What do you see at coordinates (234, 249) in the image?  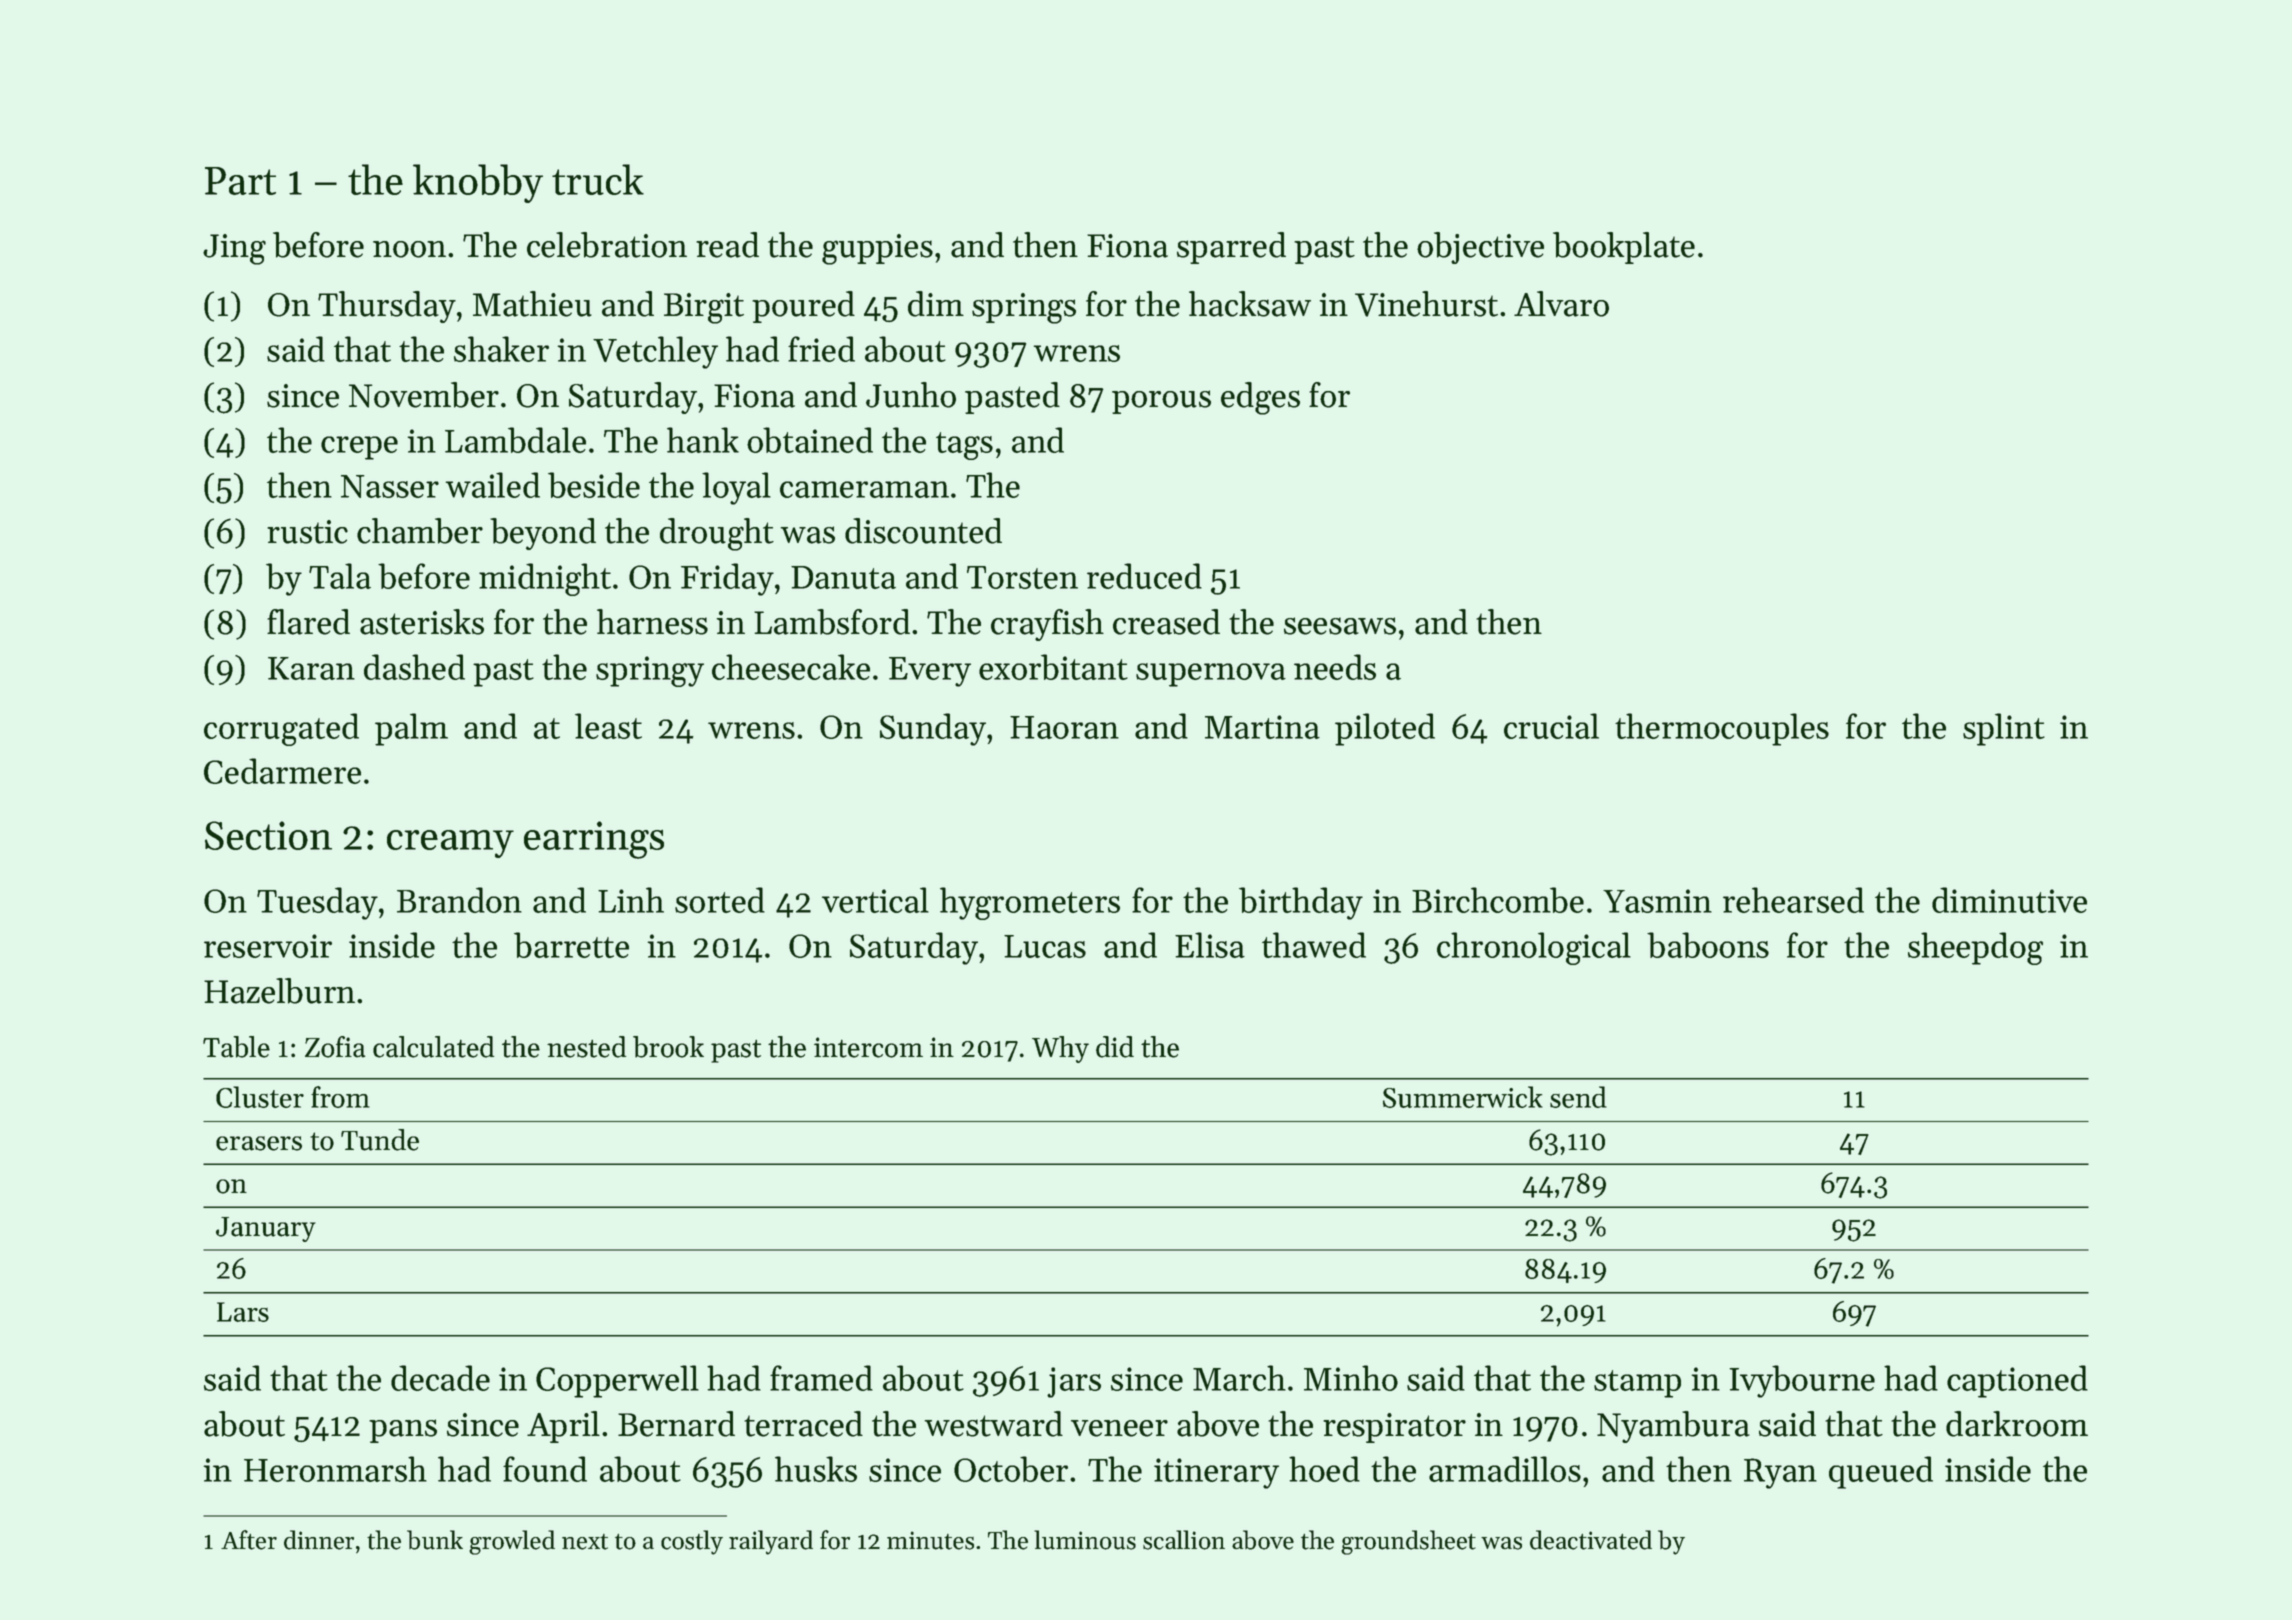 I see `Jing` at bounding box center [234, 249].
